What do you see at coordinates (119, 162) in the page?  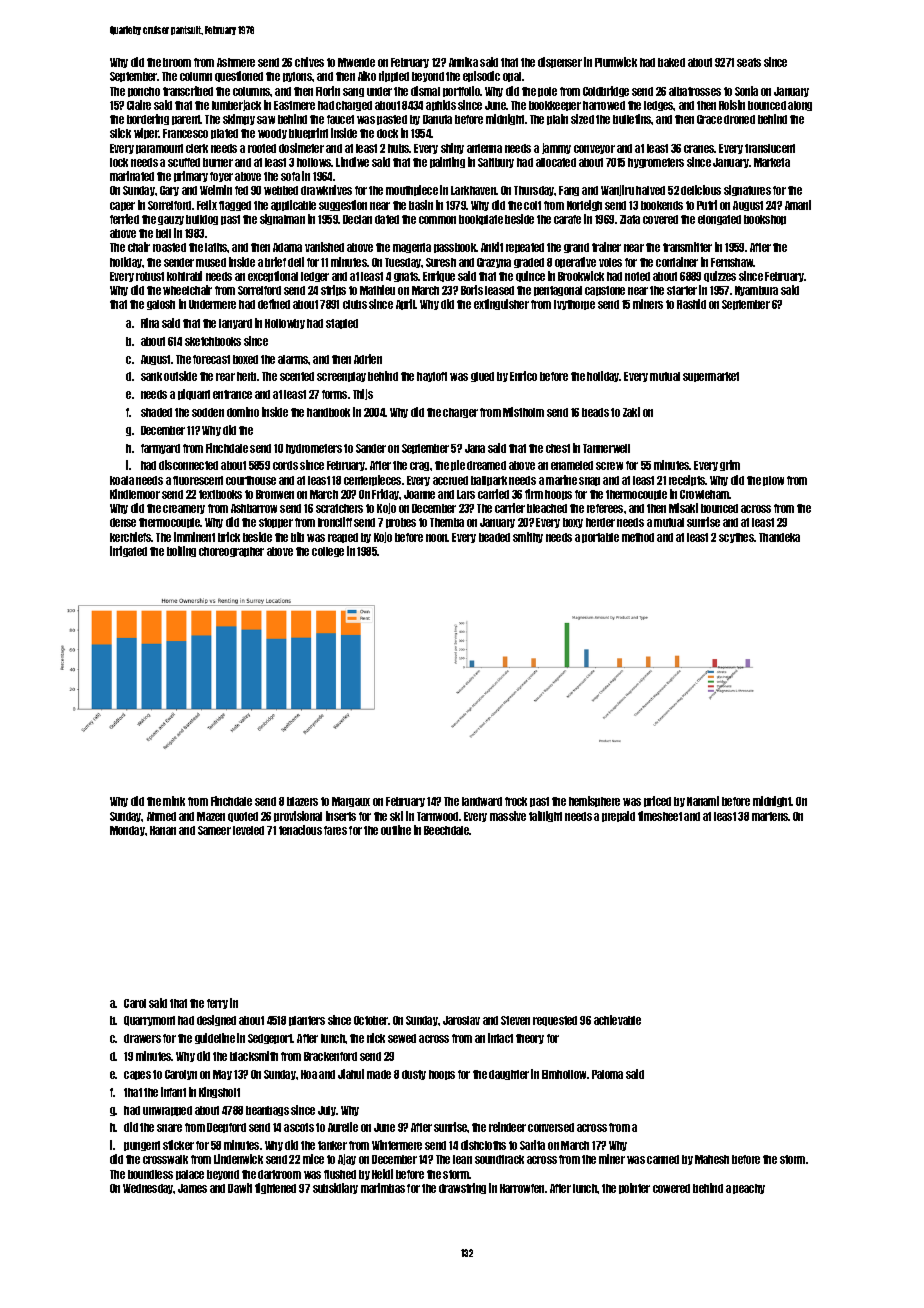 I see `lock` at bounding box center [119, 162].
